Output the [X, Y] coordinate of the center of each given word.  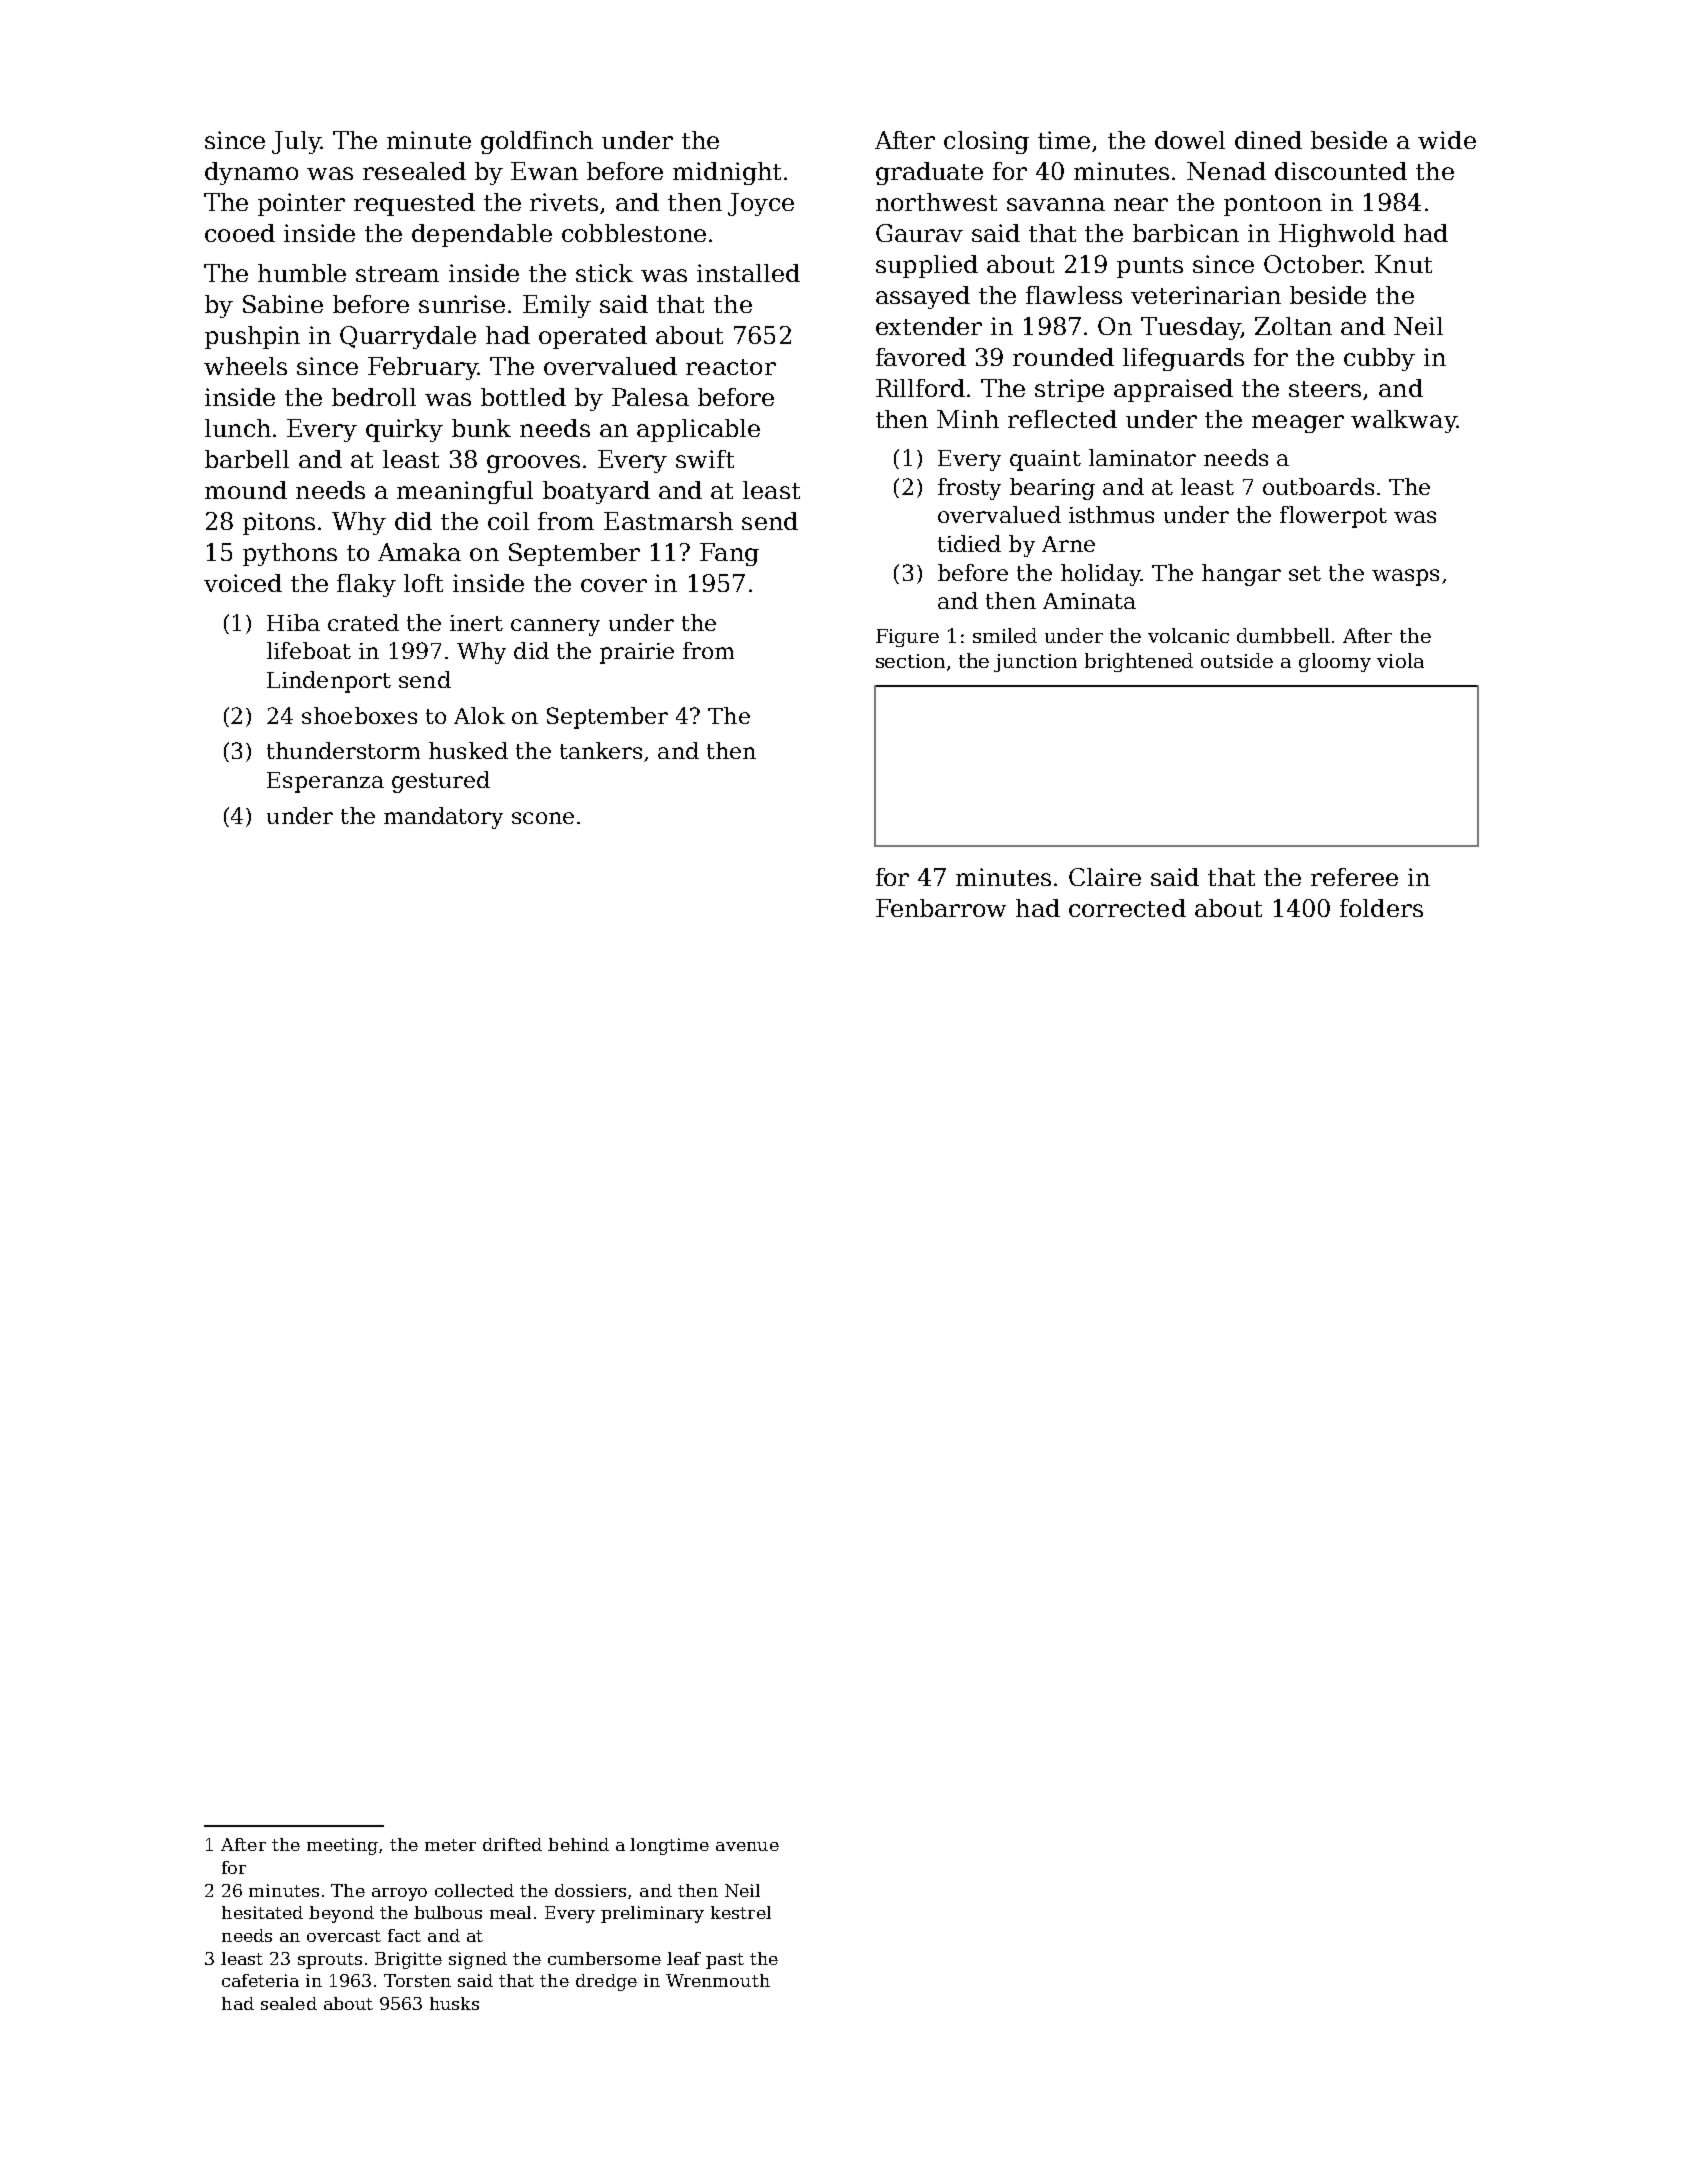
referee [1354, 877]
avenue [747, 1846]
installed [748, 273]
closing [986, 142]
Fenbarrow [941, 908]
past [725, 1961]
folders [1381, 908]
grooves [533, 464]
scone [543, 818]
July [296, 142]
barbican [1186, 233]
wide [1447, 140]
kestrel [741, 1912]
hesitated [262, 1912]
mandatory [443, 818]
